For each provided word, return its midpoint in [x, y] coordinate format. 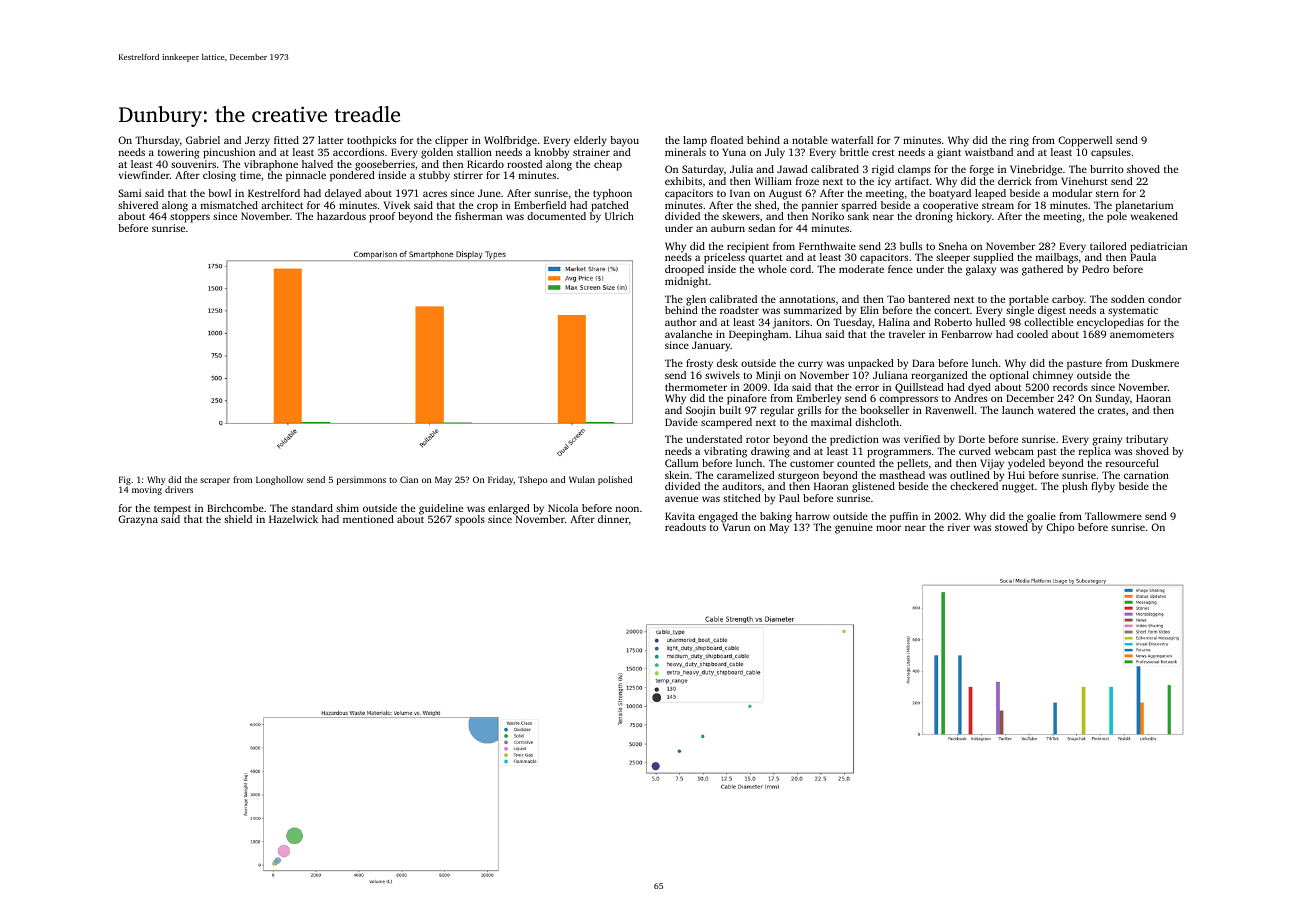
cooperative [950, 206]
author [681, 322]
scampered [726, 423]
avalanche [688, 334]
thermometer [696, 387]
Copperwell [1085, 141]
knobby [551, 153]
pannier [820, 206]
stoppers [190, 218]
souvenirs [193, 164]
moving [147, 490]
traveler [907, 334]
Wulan [582, 479]
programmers [899, 453]
